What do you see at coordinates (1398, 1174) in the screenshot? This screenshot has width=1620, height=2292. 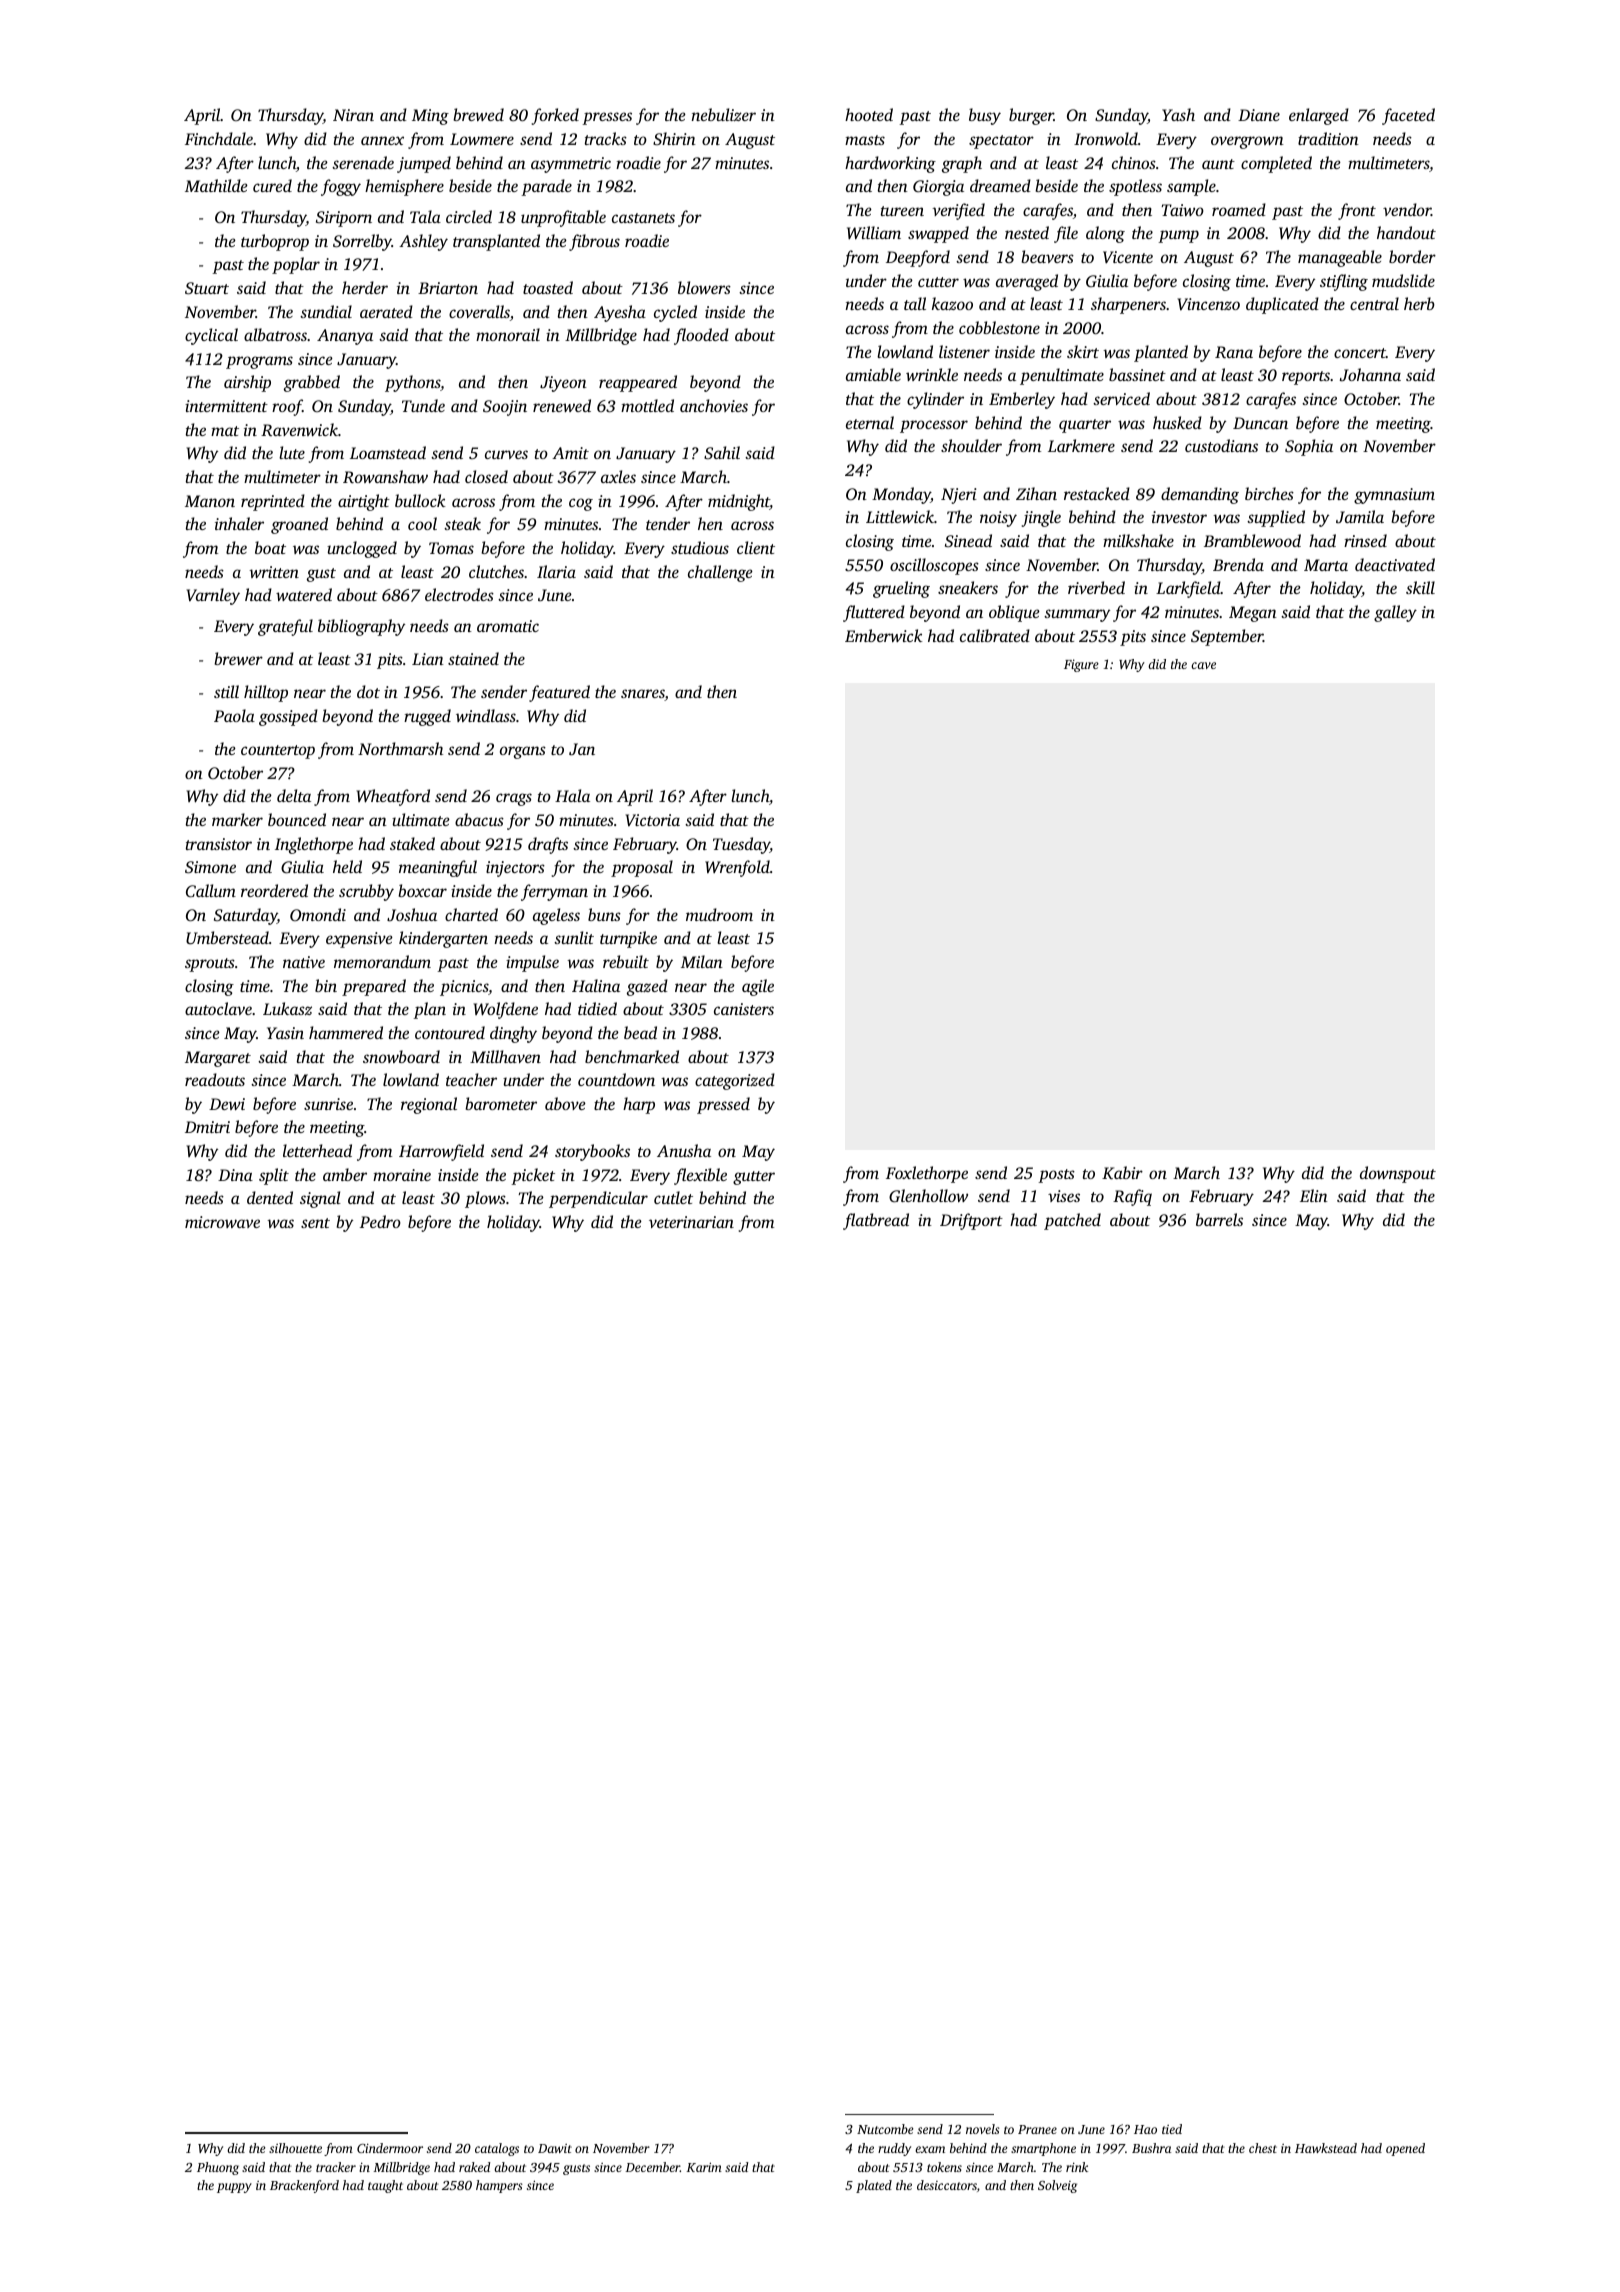 I see `downspout` at bounding box center [1398, 1174].
